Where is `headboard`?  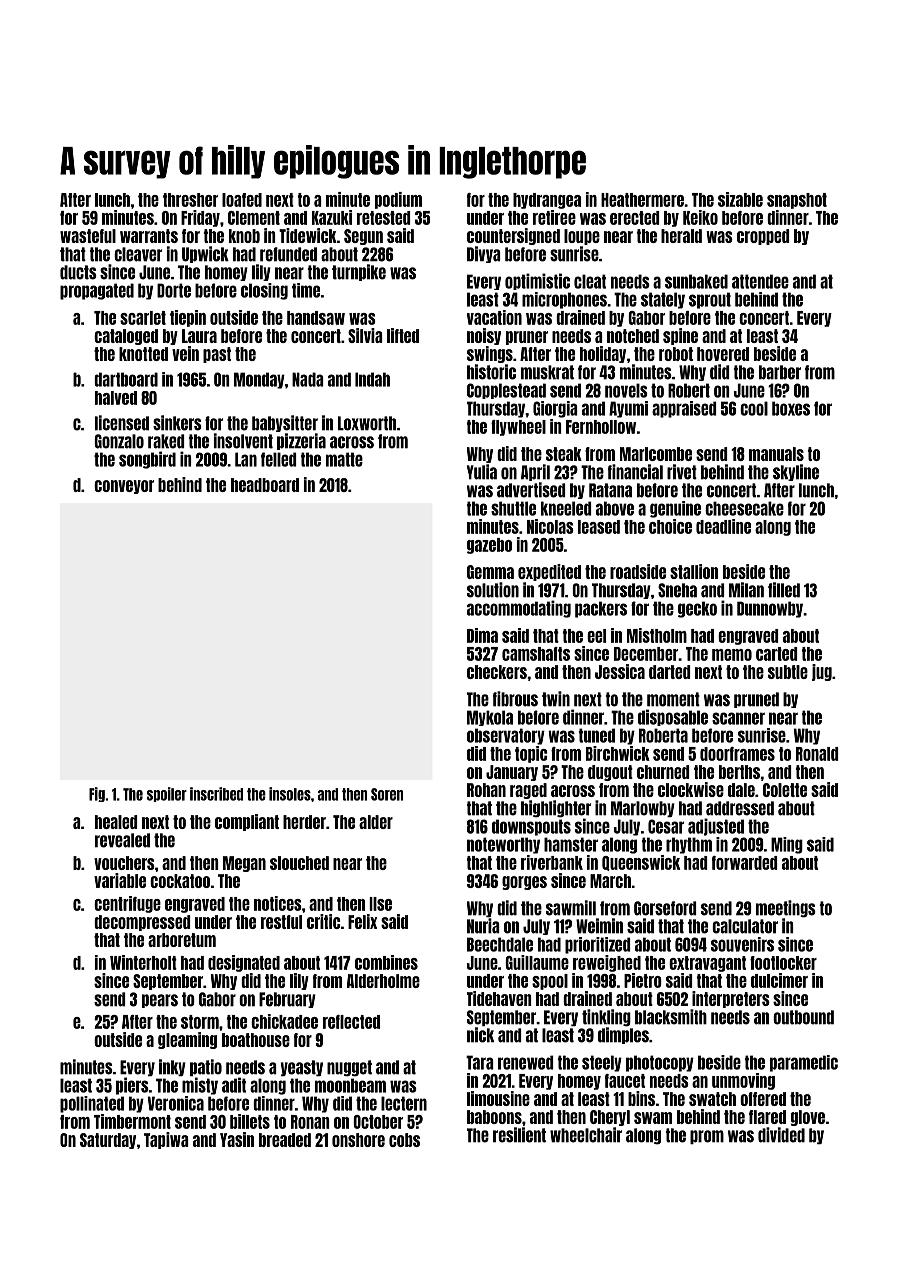 headboard is located at coordinates (265, 485).
